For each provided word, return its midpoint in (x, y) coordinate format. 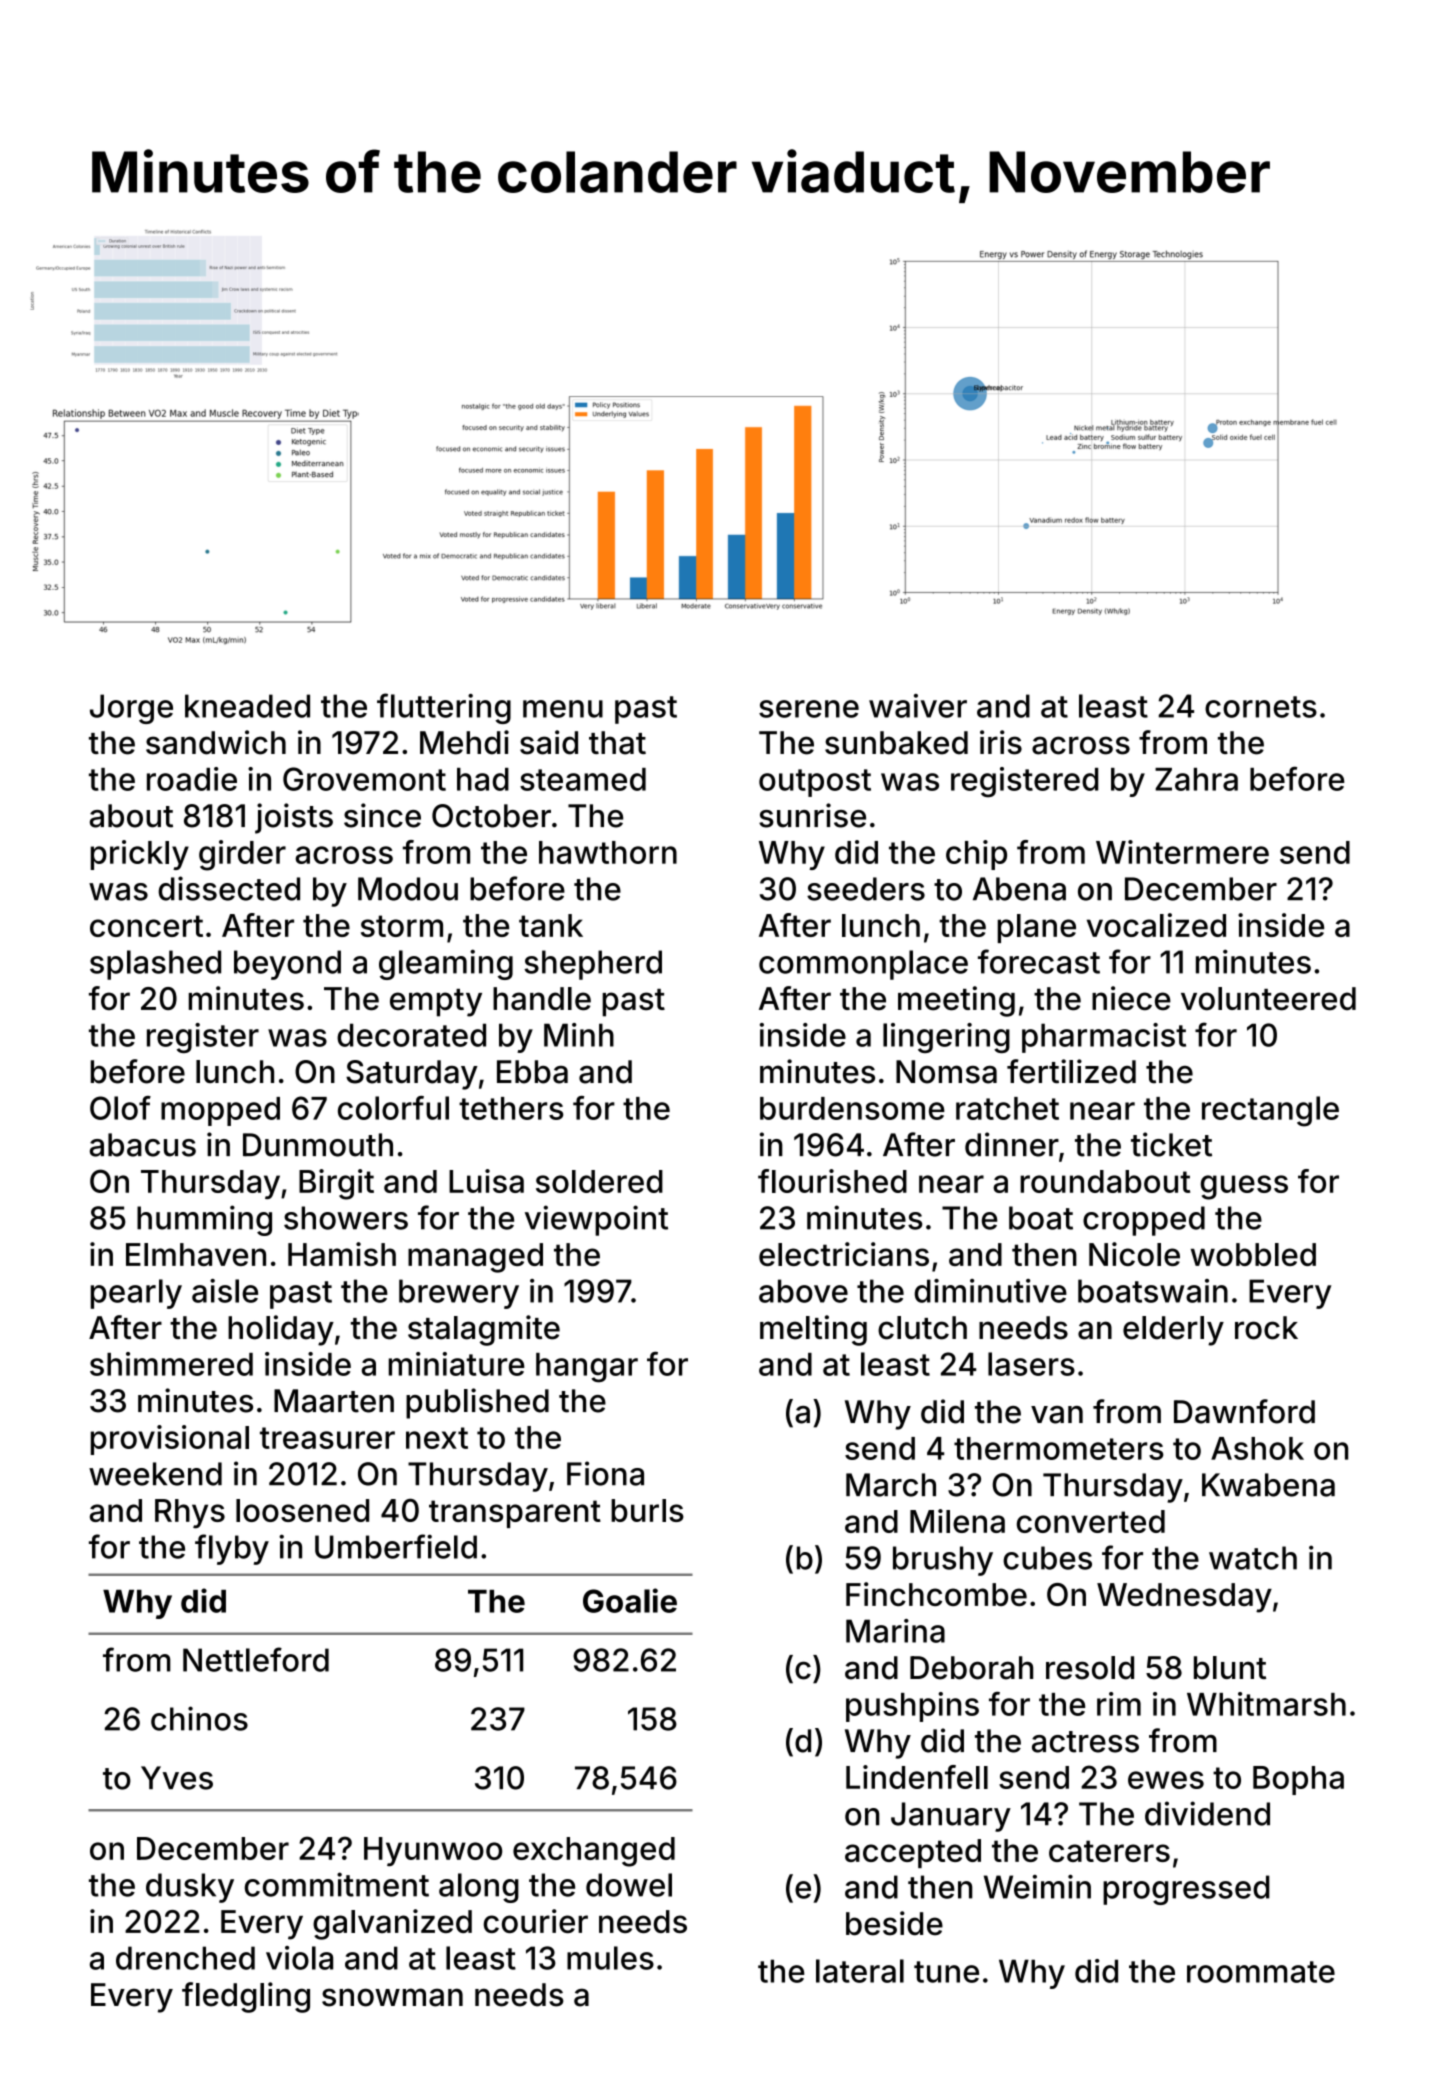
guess (1244, 1187)
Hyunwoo (433, 1851)
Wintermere (1182, 852)
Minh (579, 1035)
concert (146, 926)
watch (1253, 1558)
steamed (583, 779)
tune (946, 1972)
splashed (155, 965)
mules (610, 1958)
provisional (170, 1440)
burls (647, 1510)
